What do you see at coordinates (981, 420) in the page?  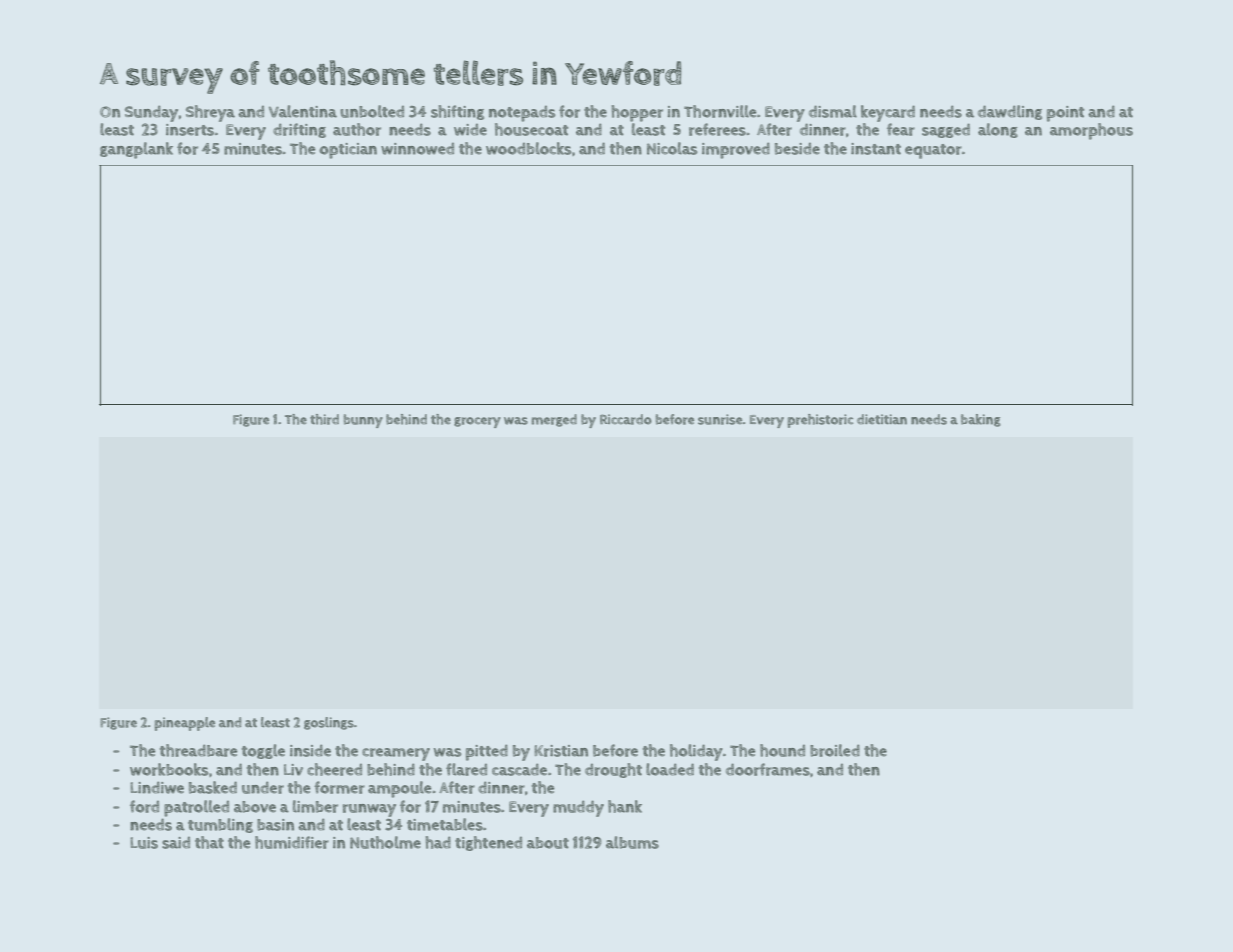 I see `baking` at bounding box center [981, 420].
